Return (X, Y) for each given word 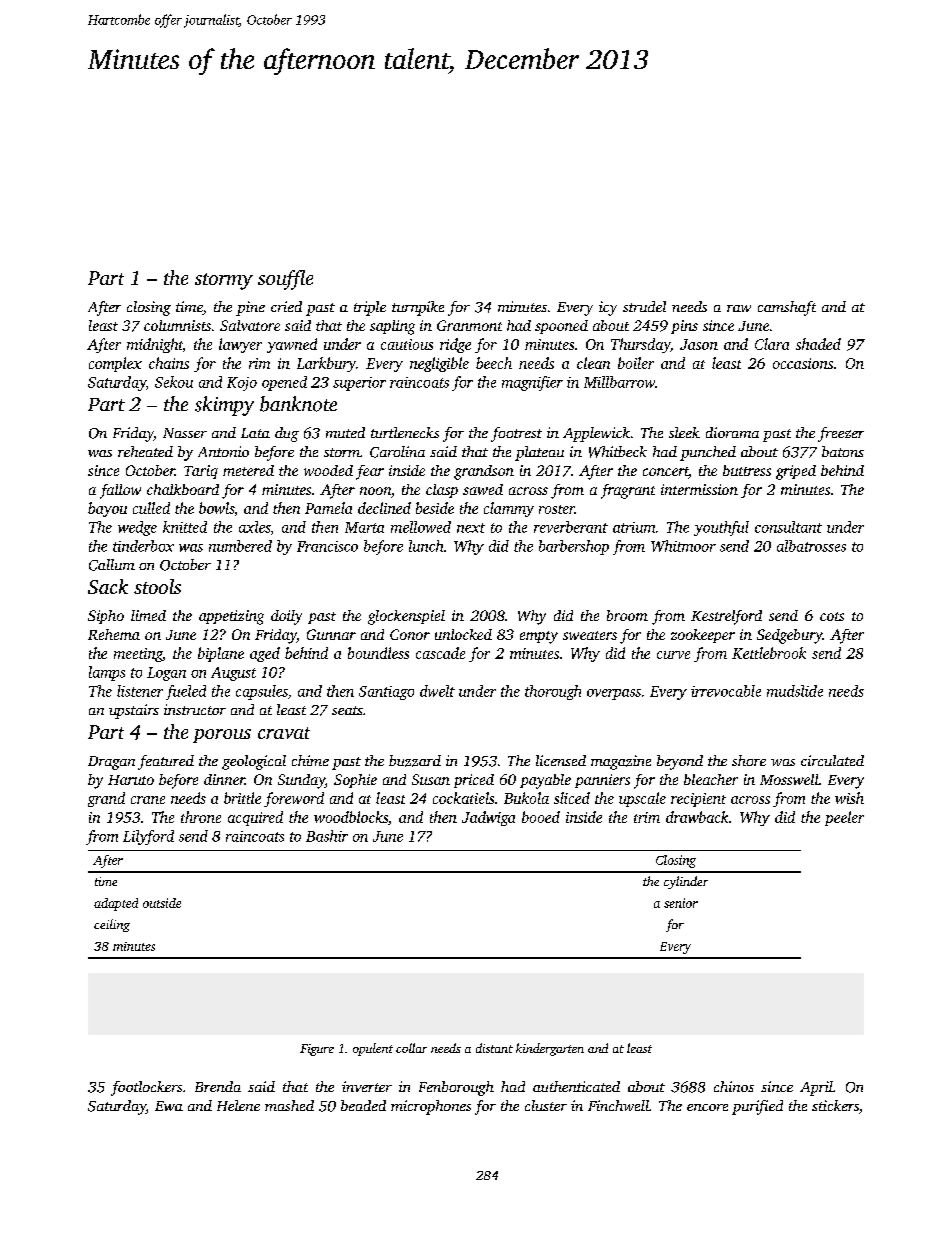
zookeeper (703, 636)
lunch (426, 546)
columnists (177, 325)
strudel (644, 306)
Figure (317, 1050)
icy (608, 308)
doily (286, 617)
